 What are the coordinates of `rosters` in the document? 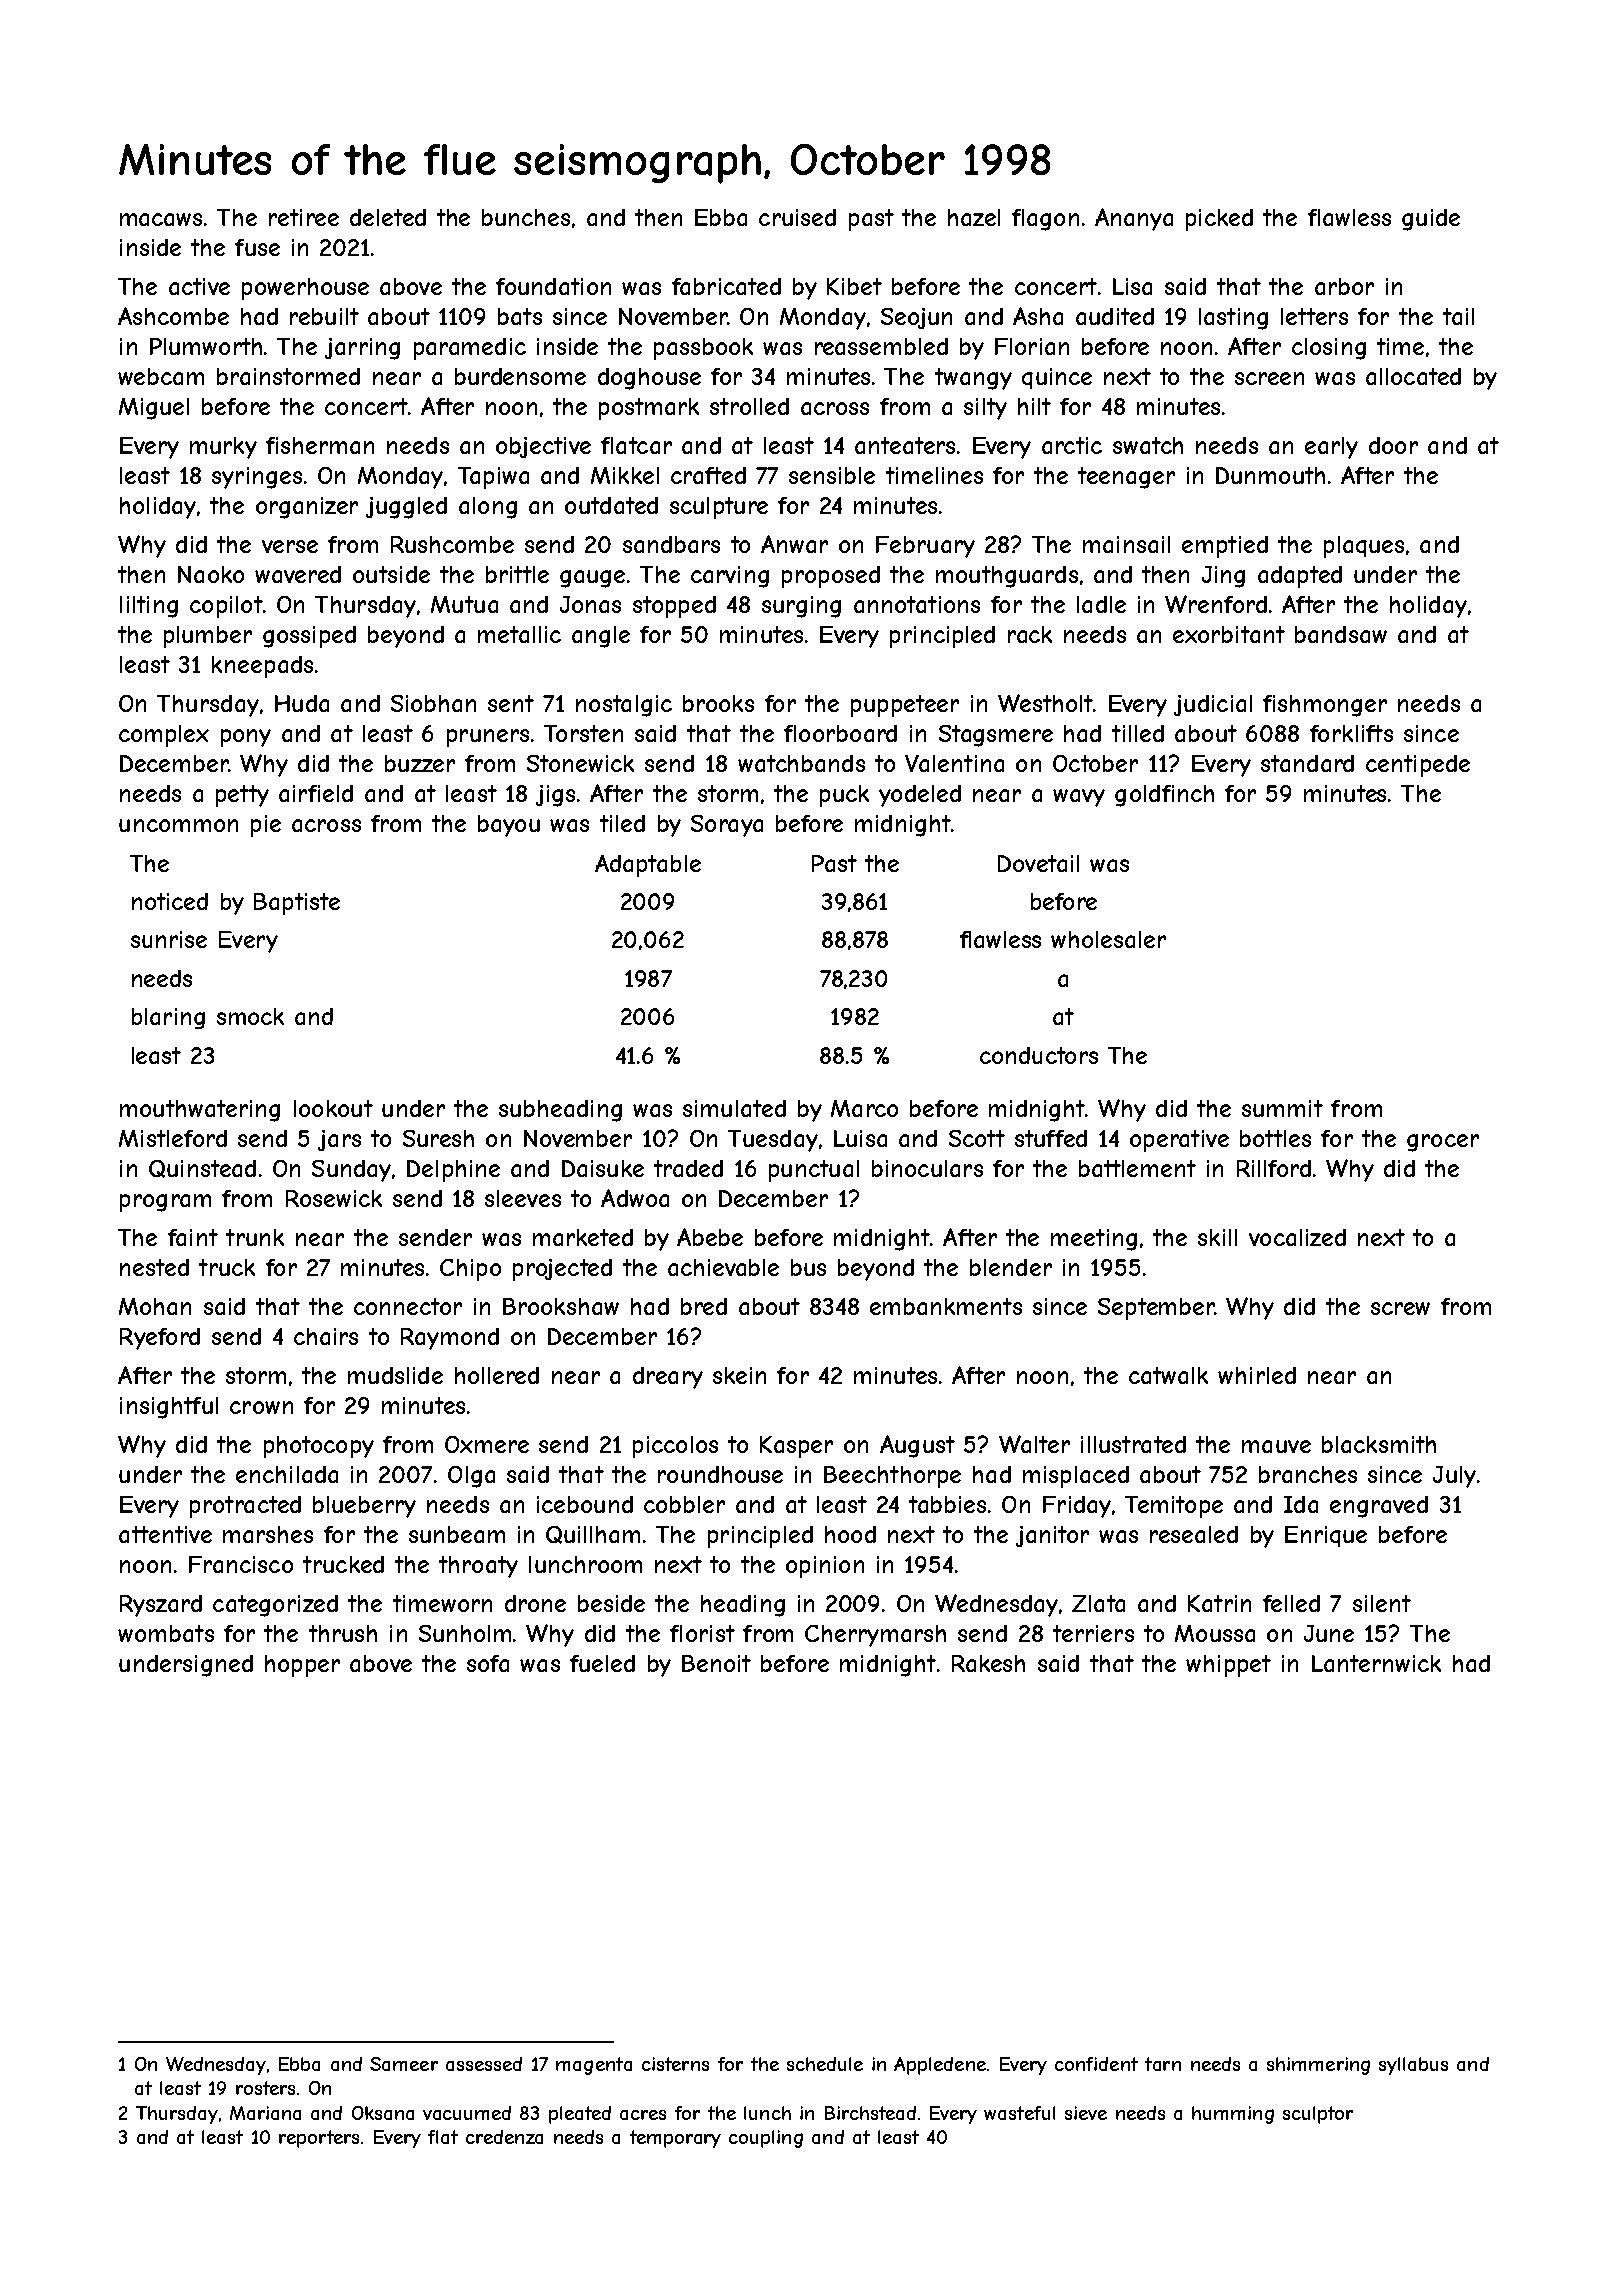 It's located at (265, 2088).
